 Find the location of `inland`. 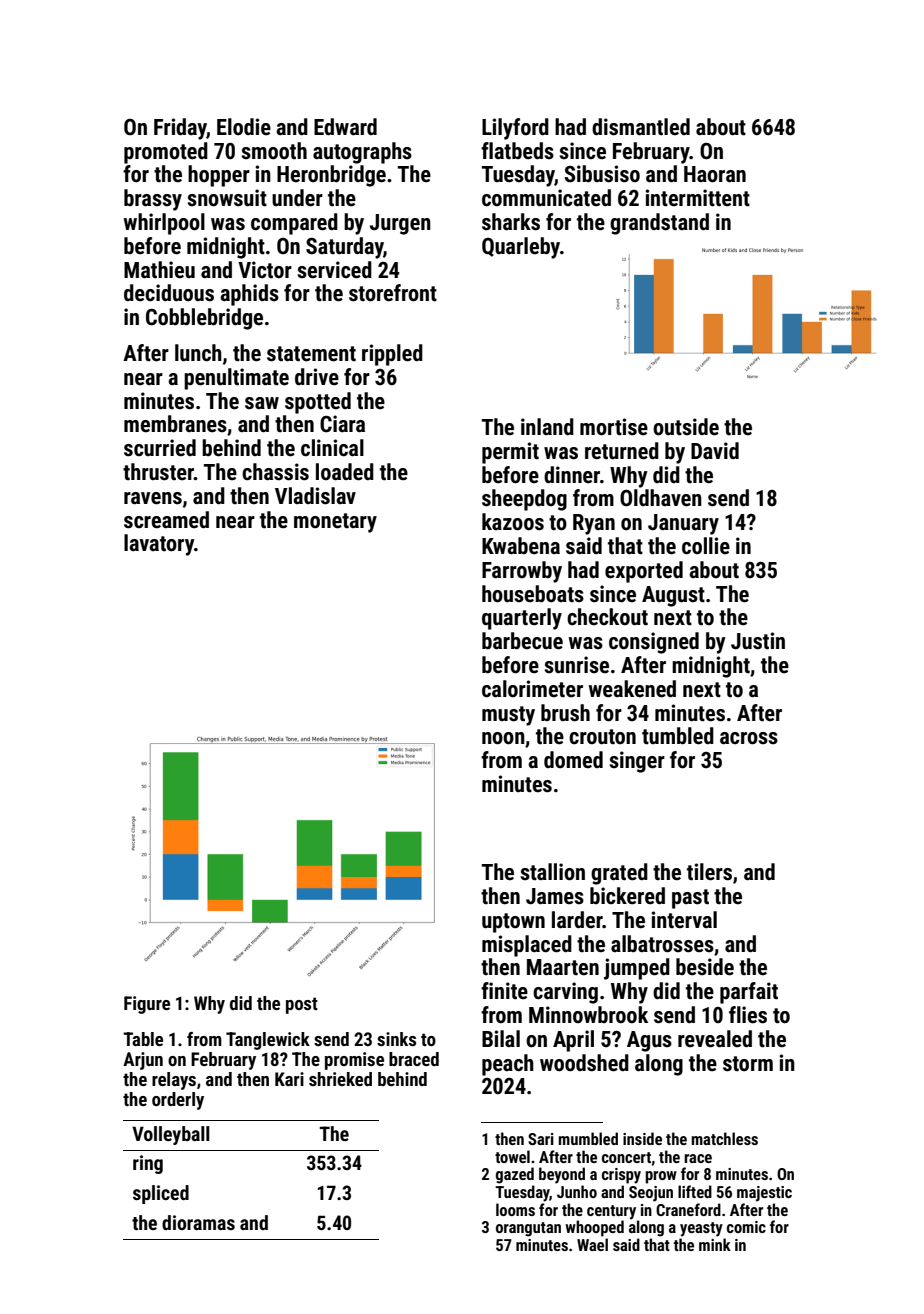

inland is located at coordinates (547, 426).
